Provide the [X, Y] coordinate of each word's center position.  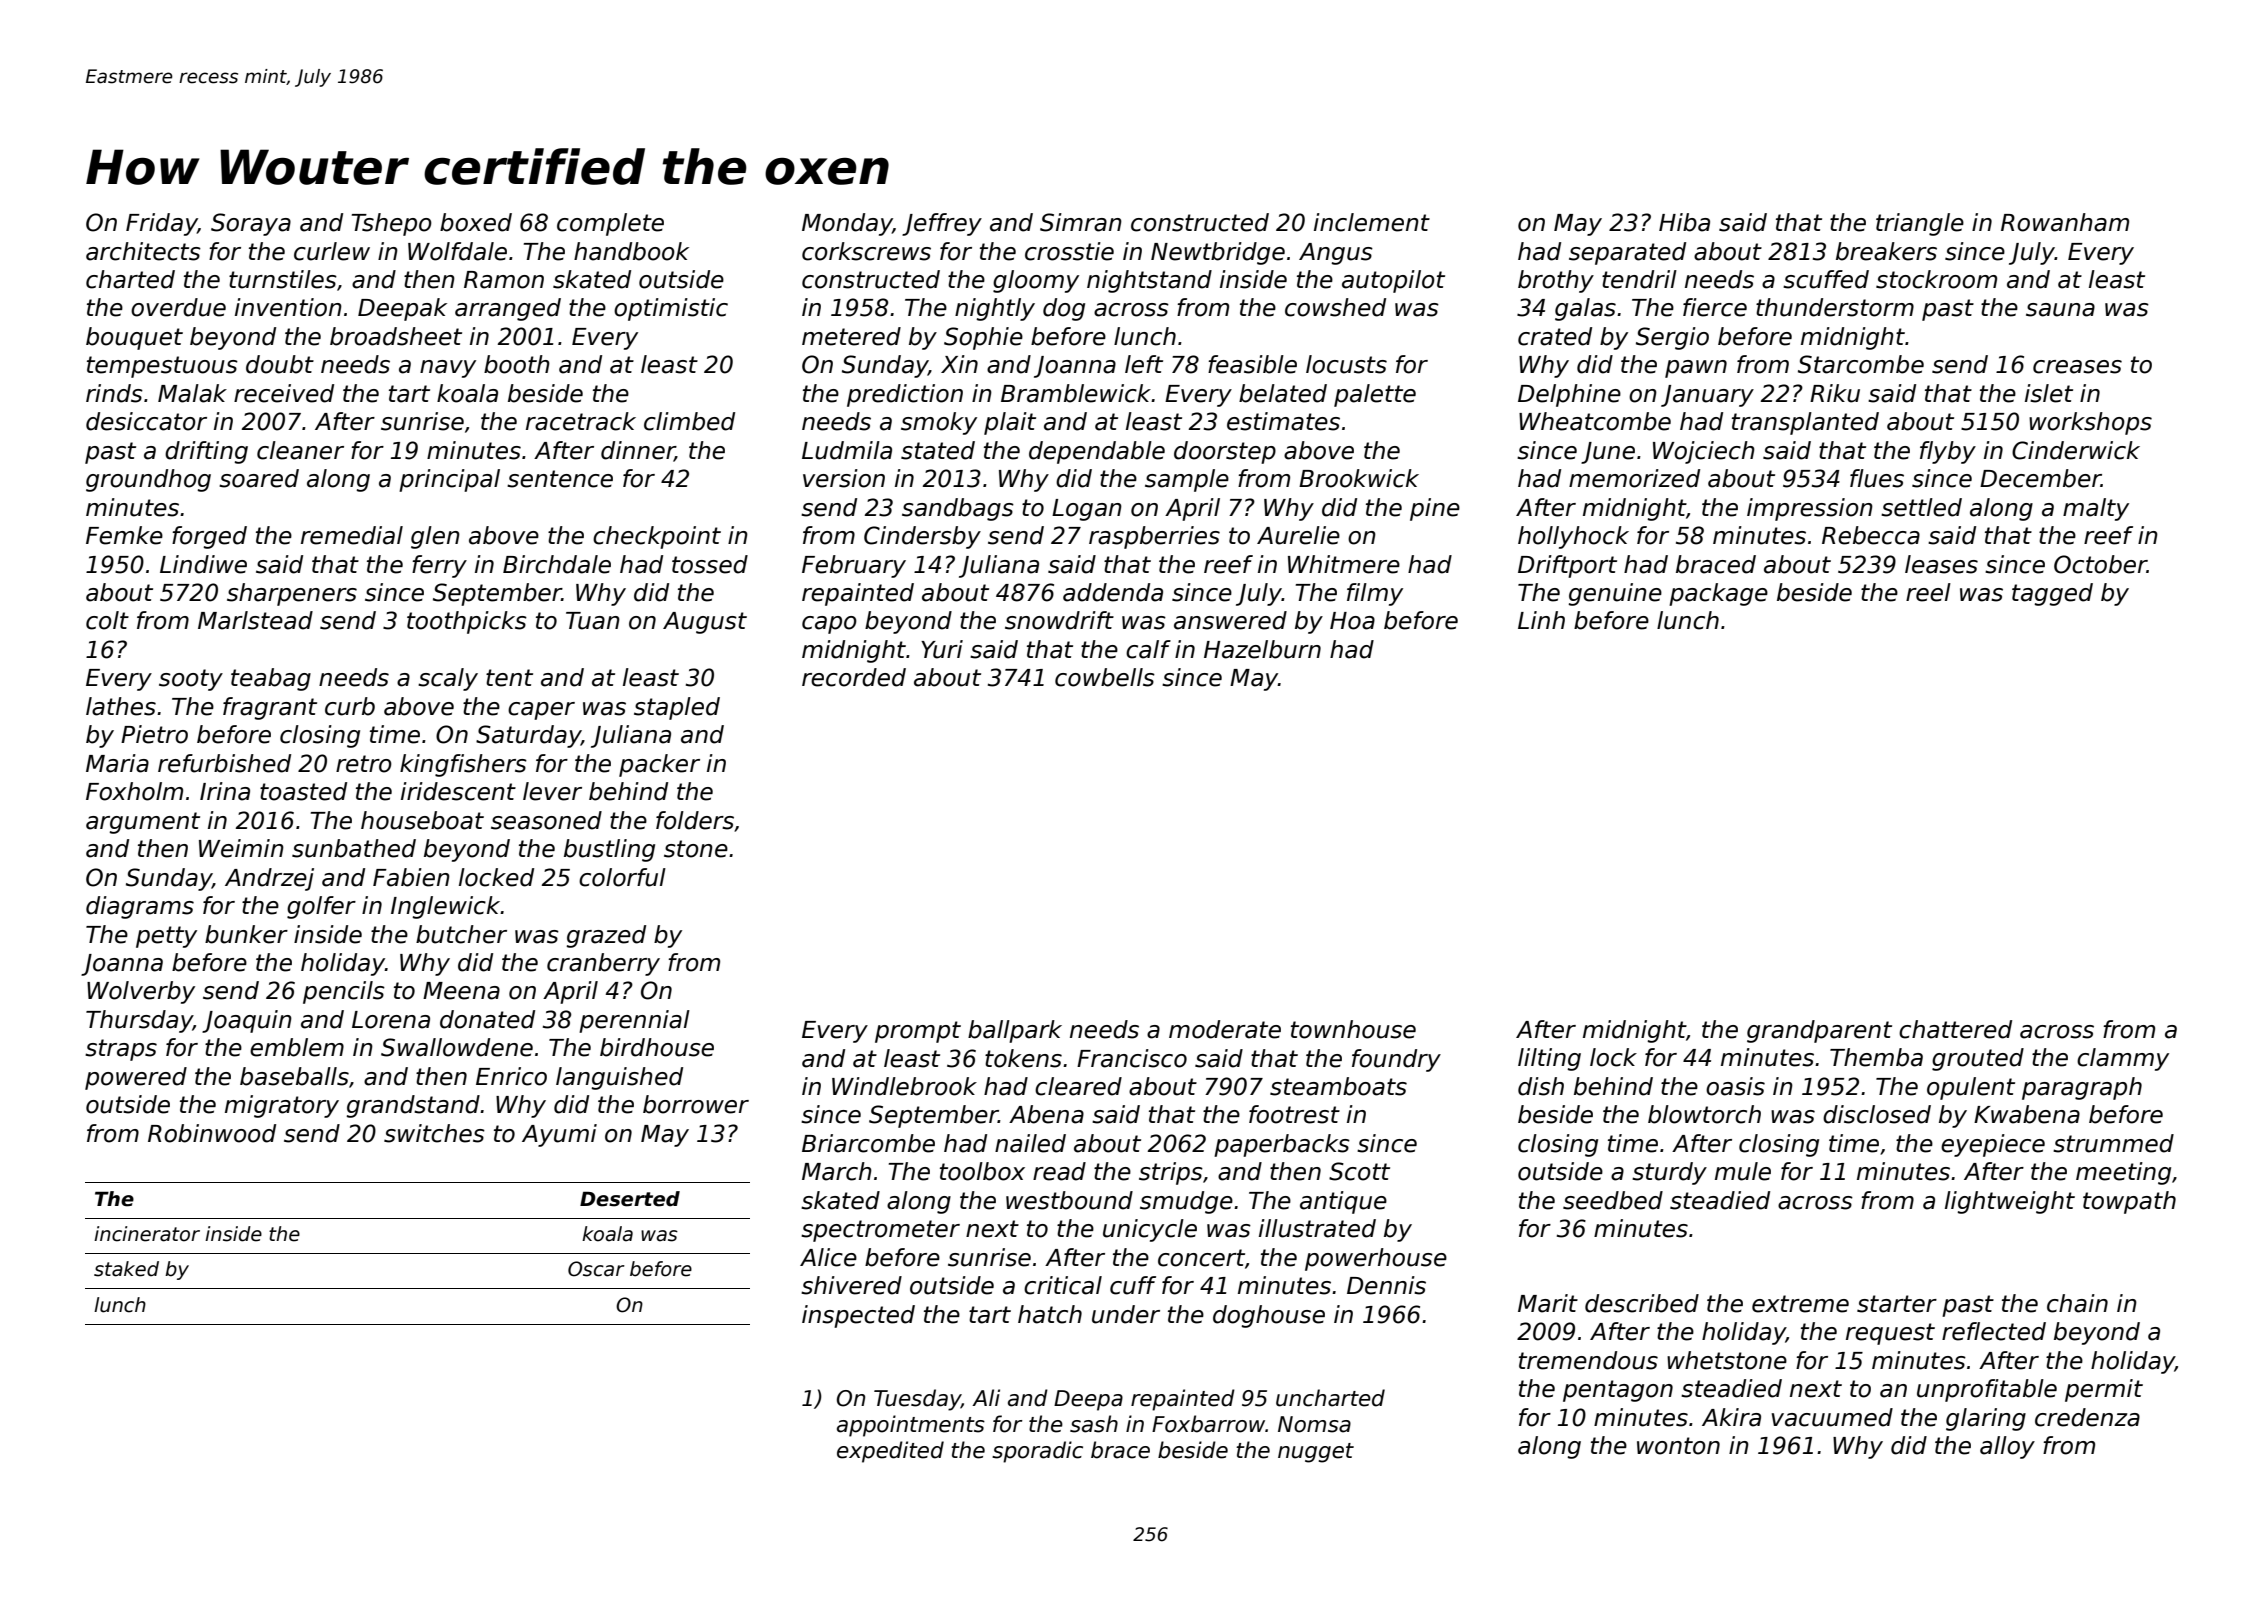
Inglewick [446, 907]
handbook [631, 251]
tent [509, 678]
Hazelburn [1262, 649]
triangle [1920, 224]
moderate [1225, 1029]
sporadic [1037, 1452]
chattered [1955, 1029]
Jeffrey [942, 224]
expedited [890, 1452]
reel [1928, 592]
